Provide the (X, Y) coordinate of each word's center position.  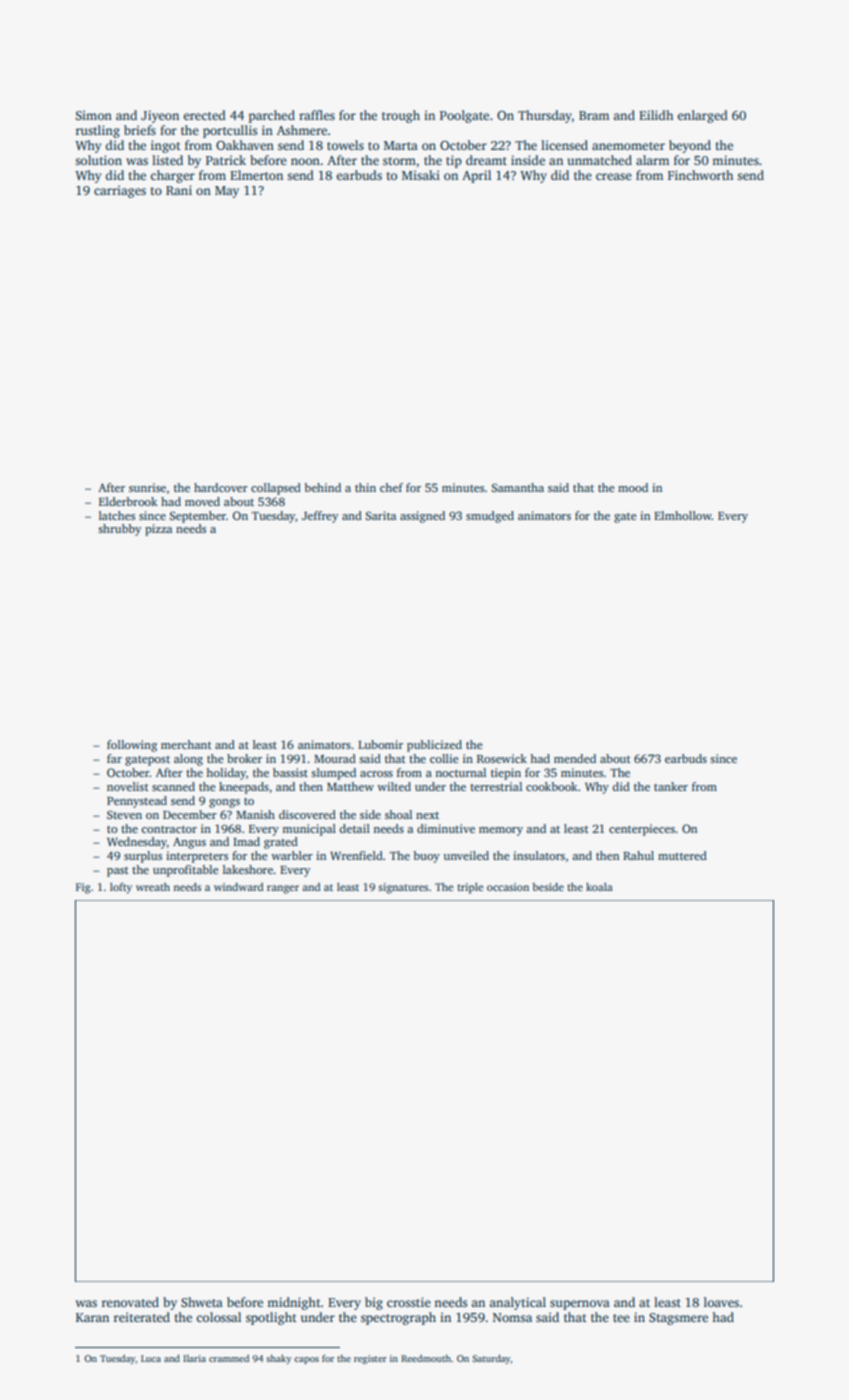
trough (401, 116)
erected (205, 115)
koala (599, 887)
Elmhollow (683, 515)
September (198, 517)
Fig (83, 888)
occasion (508, 887)
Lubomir (380, 744)
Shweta (202, 1302)
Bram (594, 115)
